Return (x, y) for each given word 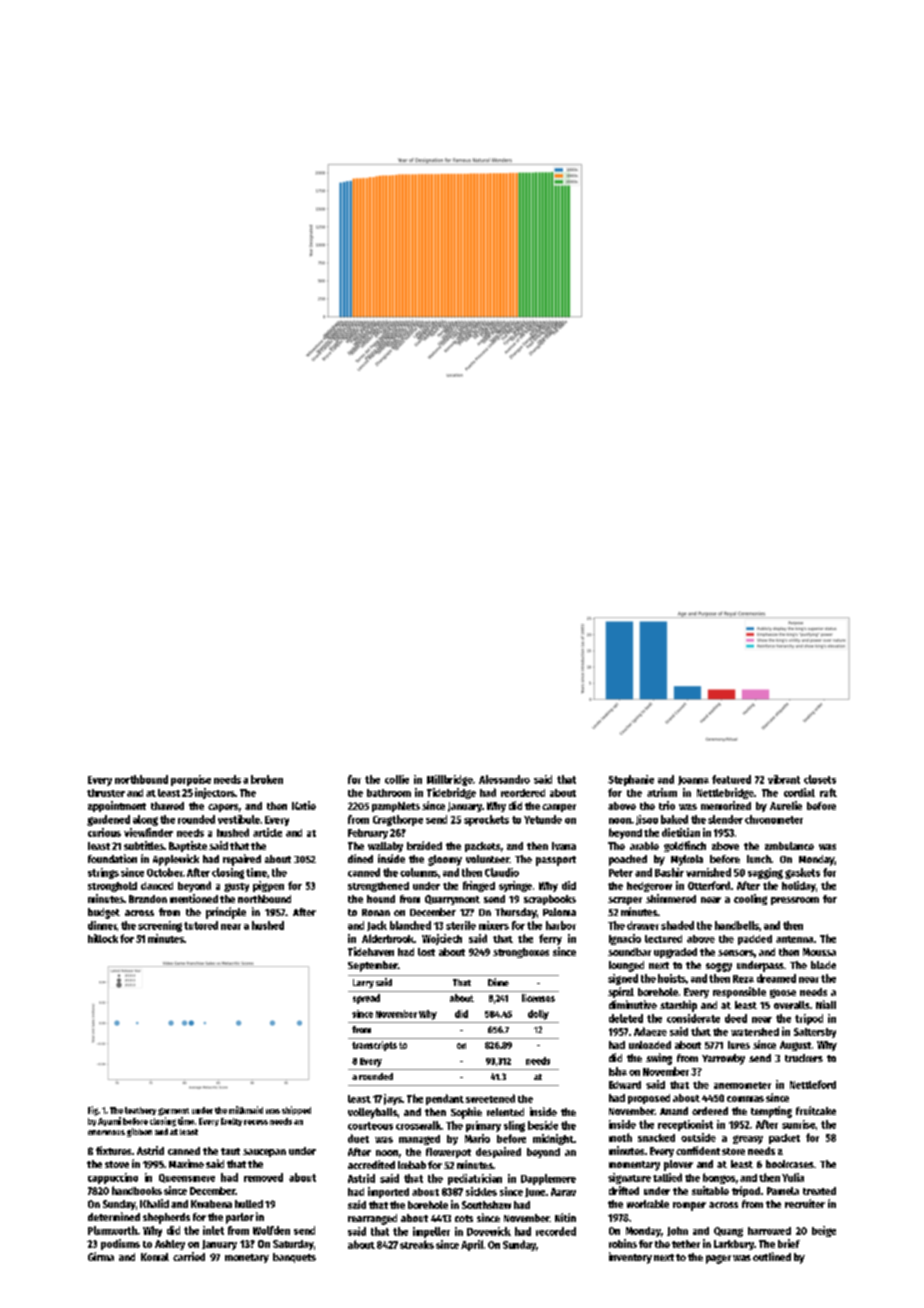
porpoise (191, 780)
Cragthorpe (398, 820)
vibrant (784, 779)
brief (789, 1243)
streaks (417, 1244)
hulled (249, 1204)
